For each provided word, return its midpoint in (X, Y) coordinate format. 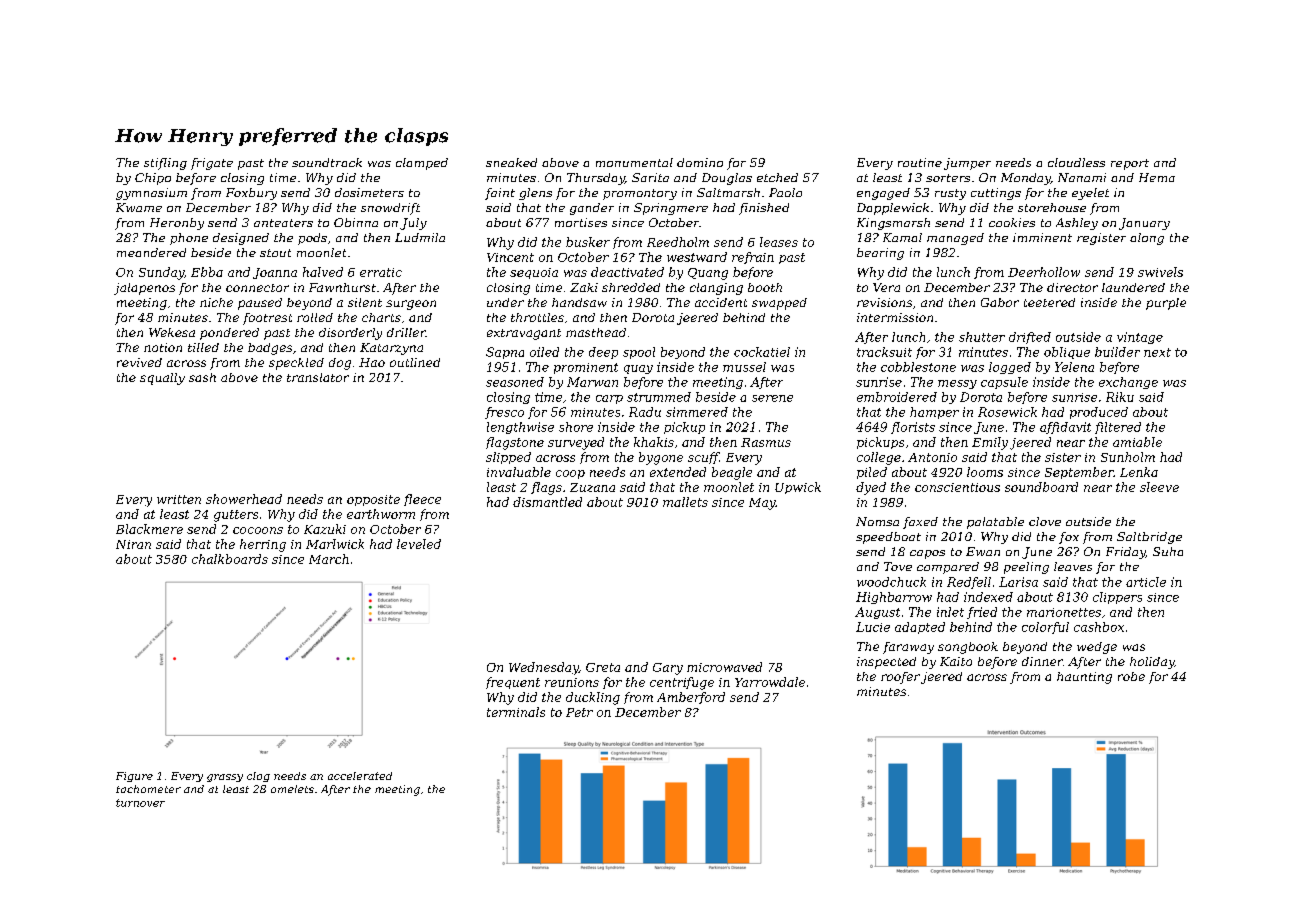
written (179, 499)
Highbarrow (894, 598)
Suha (1168, 551)
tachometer (148, 789)
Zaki (584, 287)
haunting (1084, 678)
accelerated (360, 776)
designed (241, 239)
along (1147, 239)
